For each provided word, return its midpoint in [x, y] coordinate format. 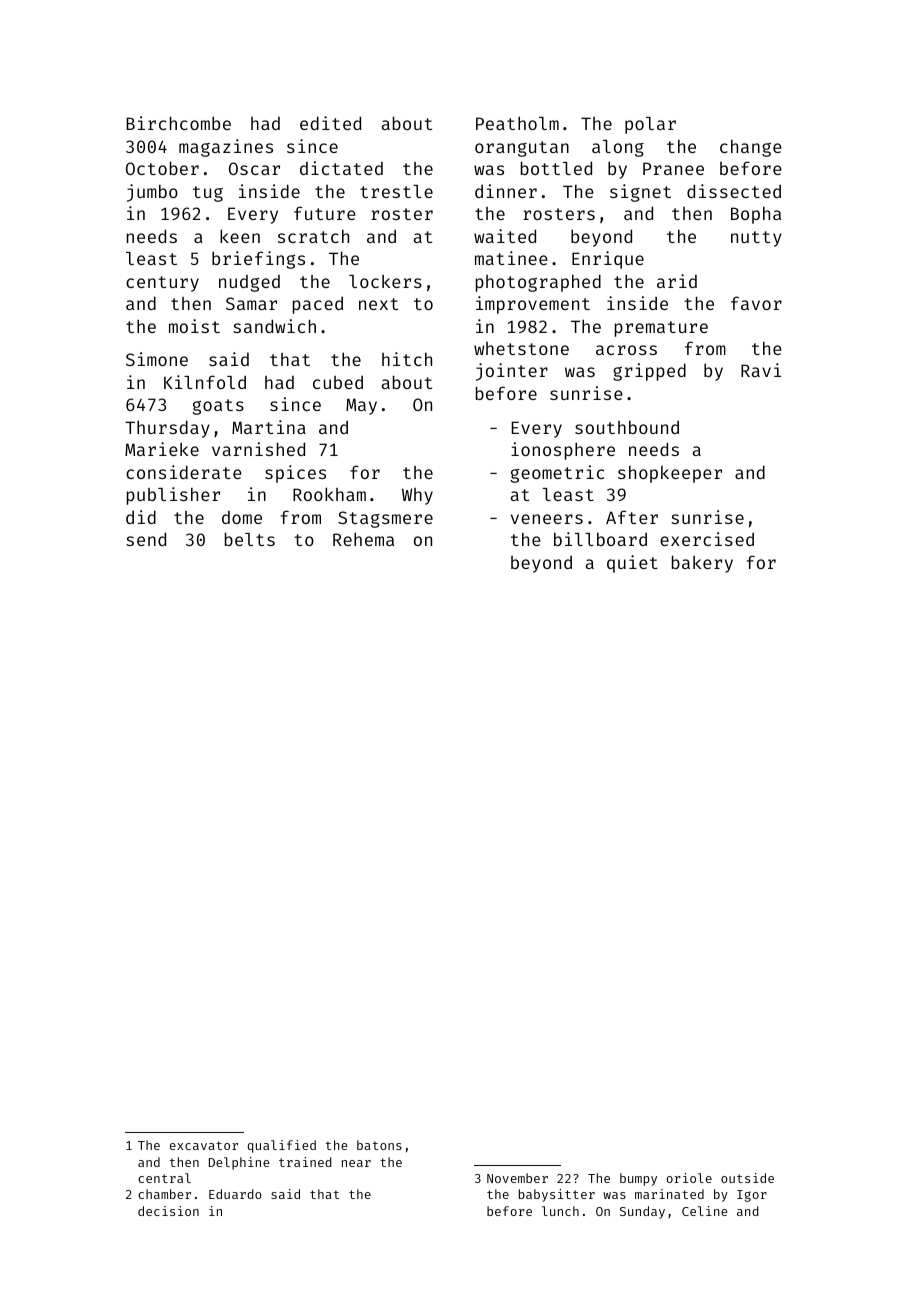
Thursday [167, 429]
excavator [204, 1145]
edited [330, 123]
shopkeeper [670, 474]
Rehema [363, 539]
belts [250, 539]
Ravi [761, 370]
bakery [702, 564]
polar [650, 125]
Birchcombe [178, 123]
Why [417, 496]
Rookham [329, 494]
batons [379, 1145]
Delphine [239, 1163]
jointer [512, 372]
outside [747, 1178]
